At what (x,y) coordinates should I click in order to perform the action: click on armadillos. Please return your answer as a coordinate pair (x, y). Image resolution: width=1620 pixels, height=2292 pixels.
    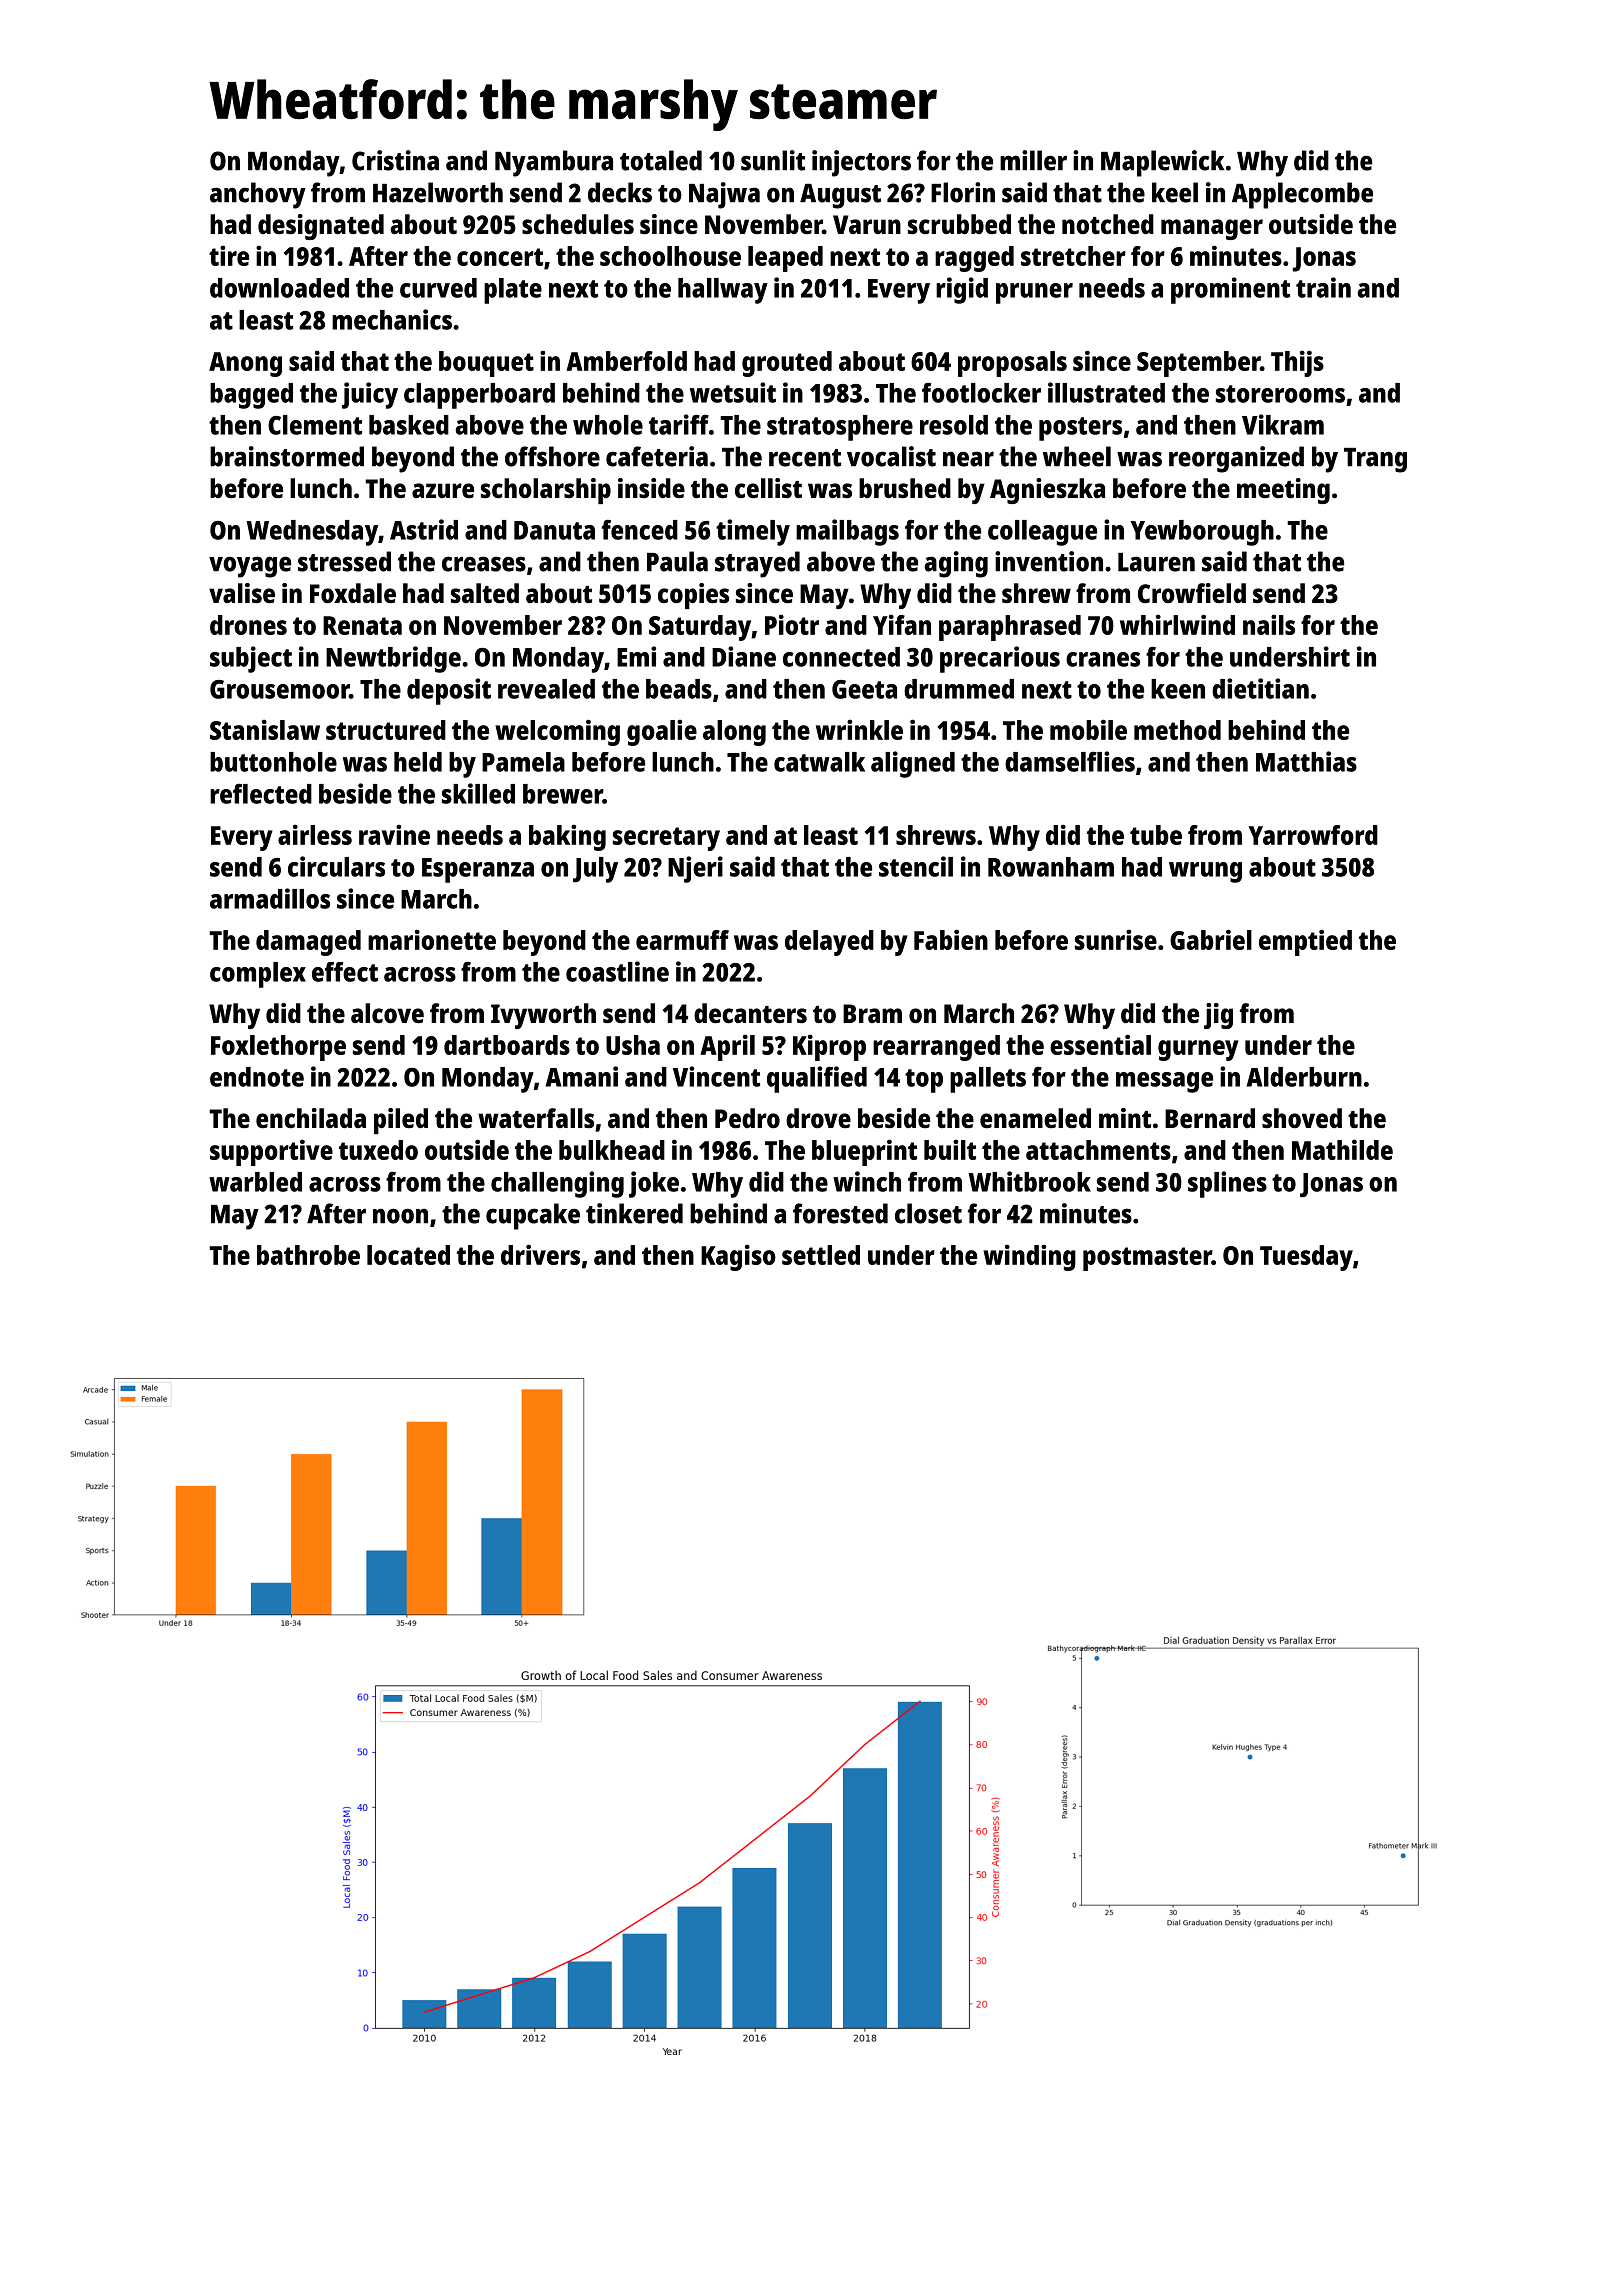
    Looking at the image, I should click on (270, 898).
